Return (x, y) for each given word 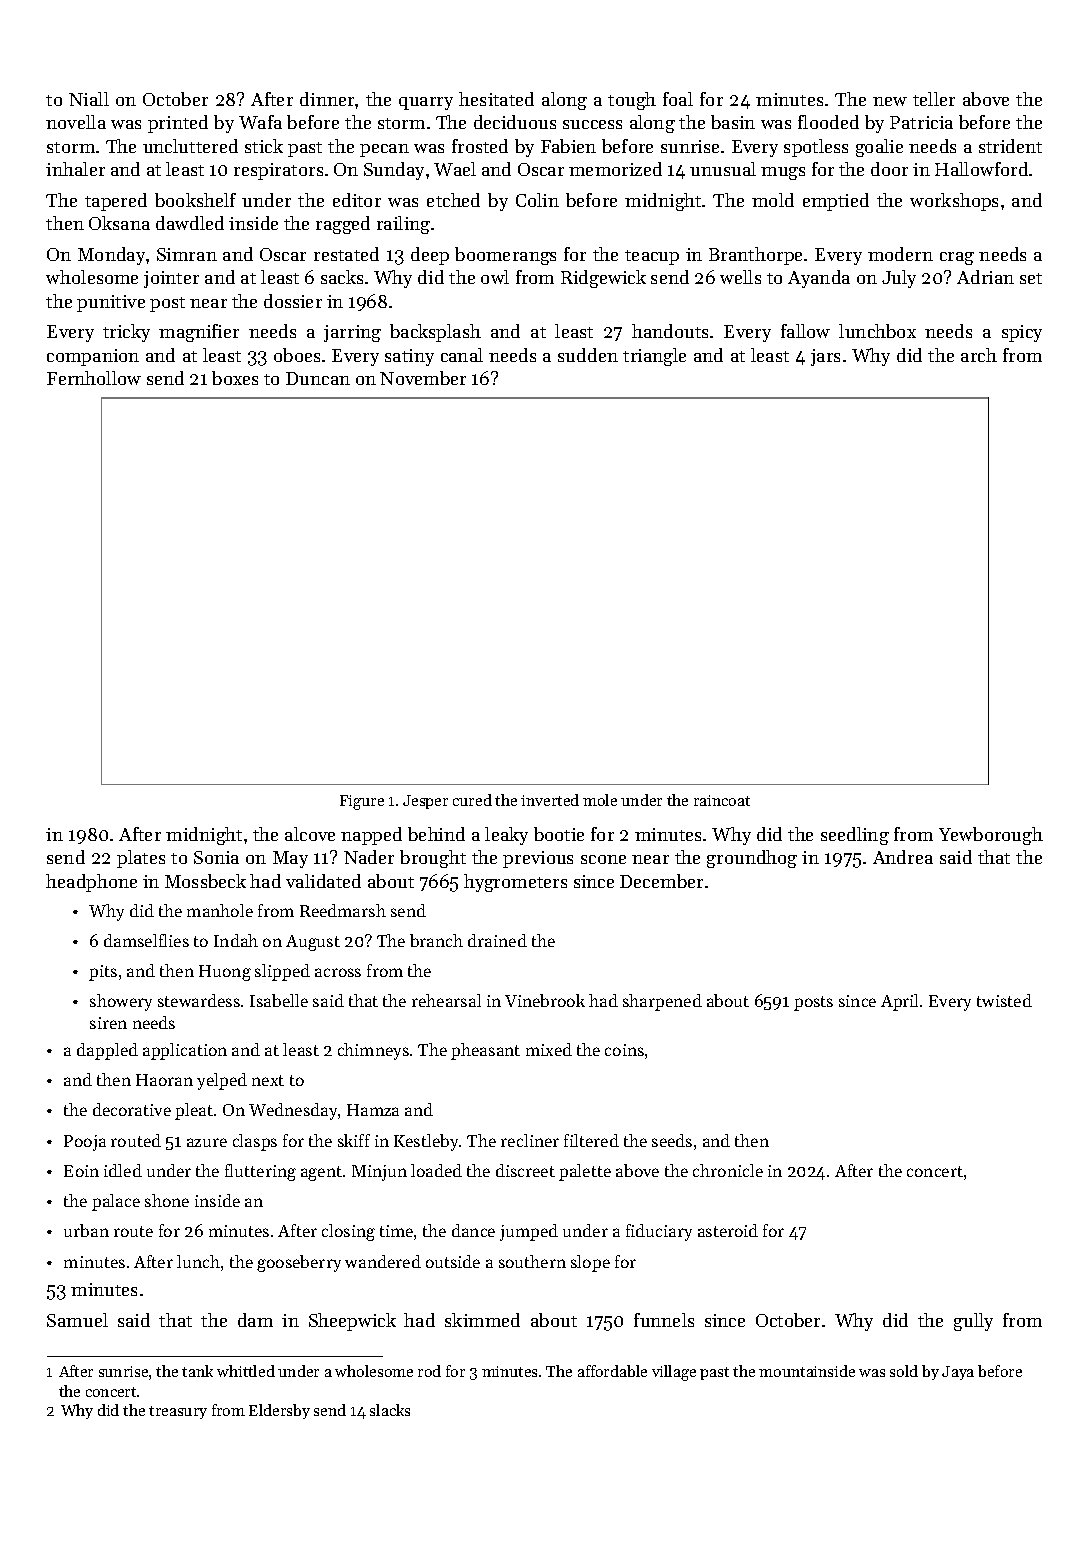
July (899, 279)
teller (934, 99)
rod (429, 1371)
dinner (327, 99)
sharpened (662, 1002)
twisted (1004, 1000)
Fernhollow (94, 378)
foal (678, 99)
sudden (588, 355)
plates (141, 859)
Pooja (85, 1143)
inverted (550, 800)
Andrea (903, 857)
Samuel (77, 1320)
